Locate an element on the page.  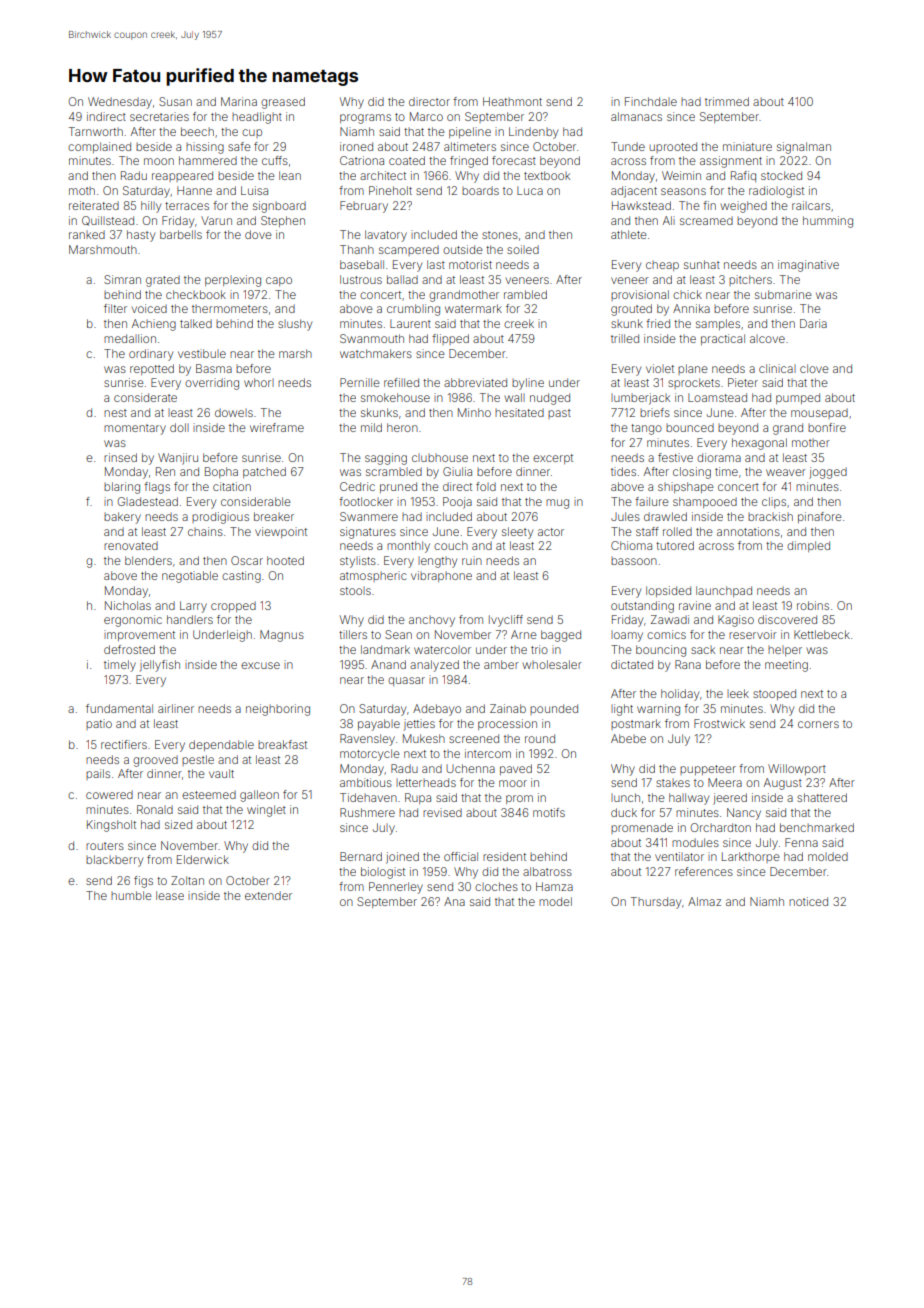
duck is located at coordinates (624, 812).
